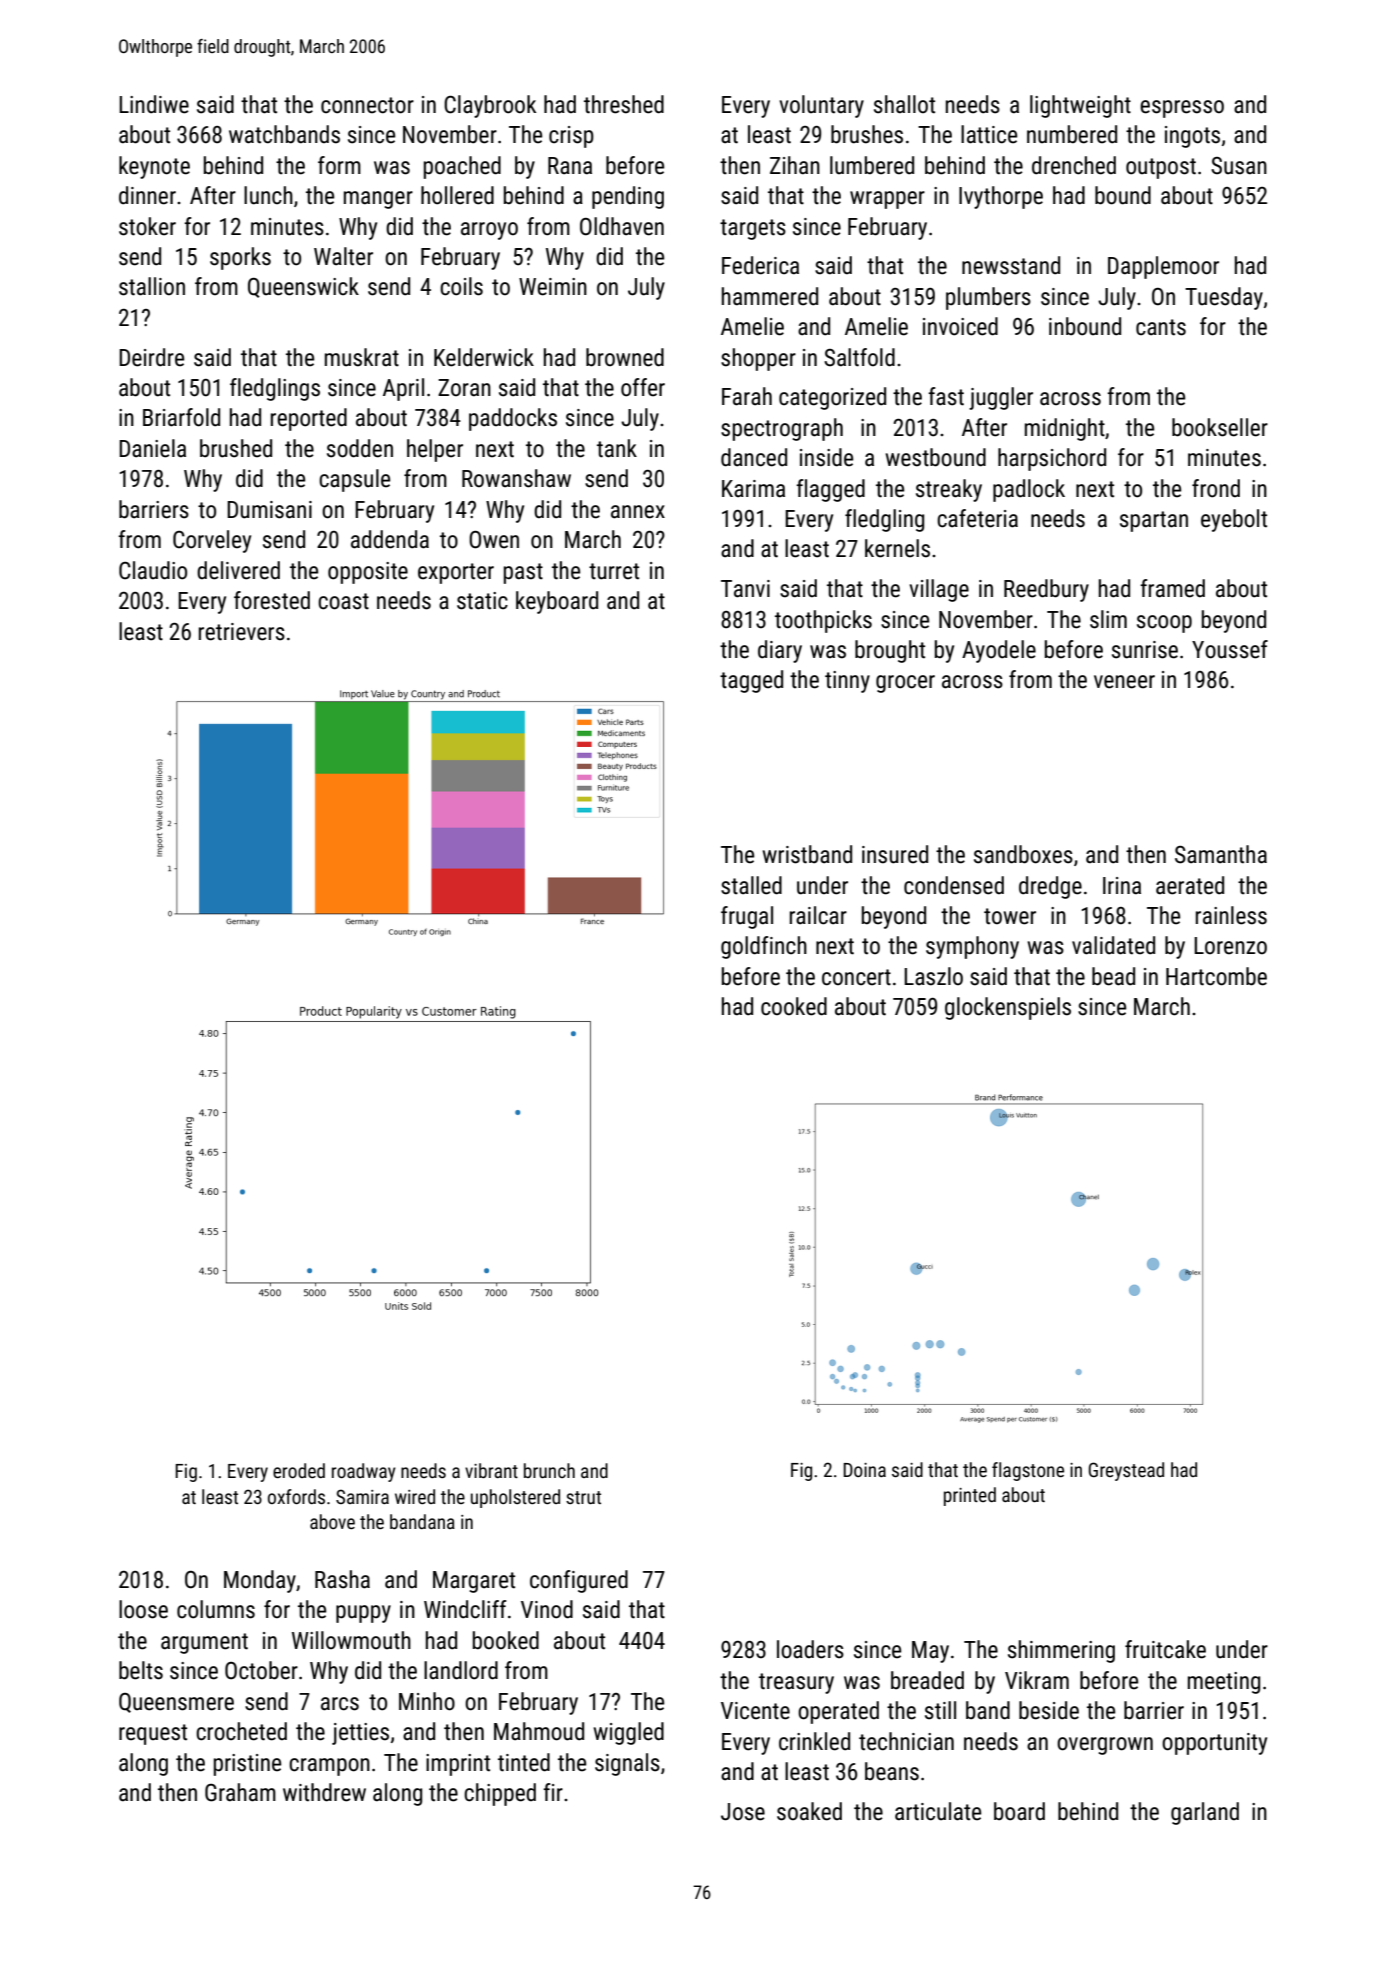 This screenshot has height=1969, width=1386. What do you see at coordinates (489, 231) in the screenshot?
I see `arroyo` at bounding box center [489, 231].
